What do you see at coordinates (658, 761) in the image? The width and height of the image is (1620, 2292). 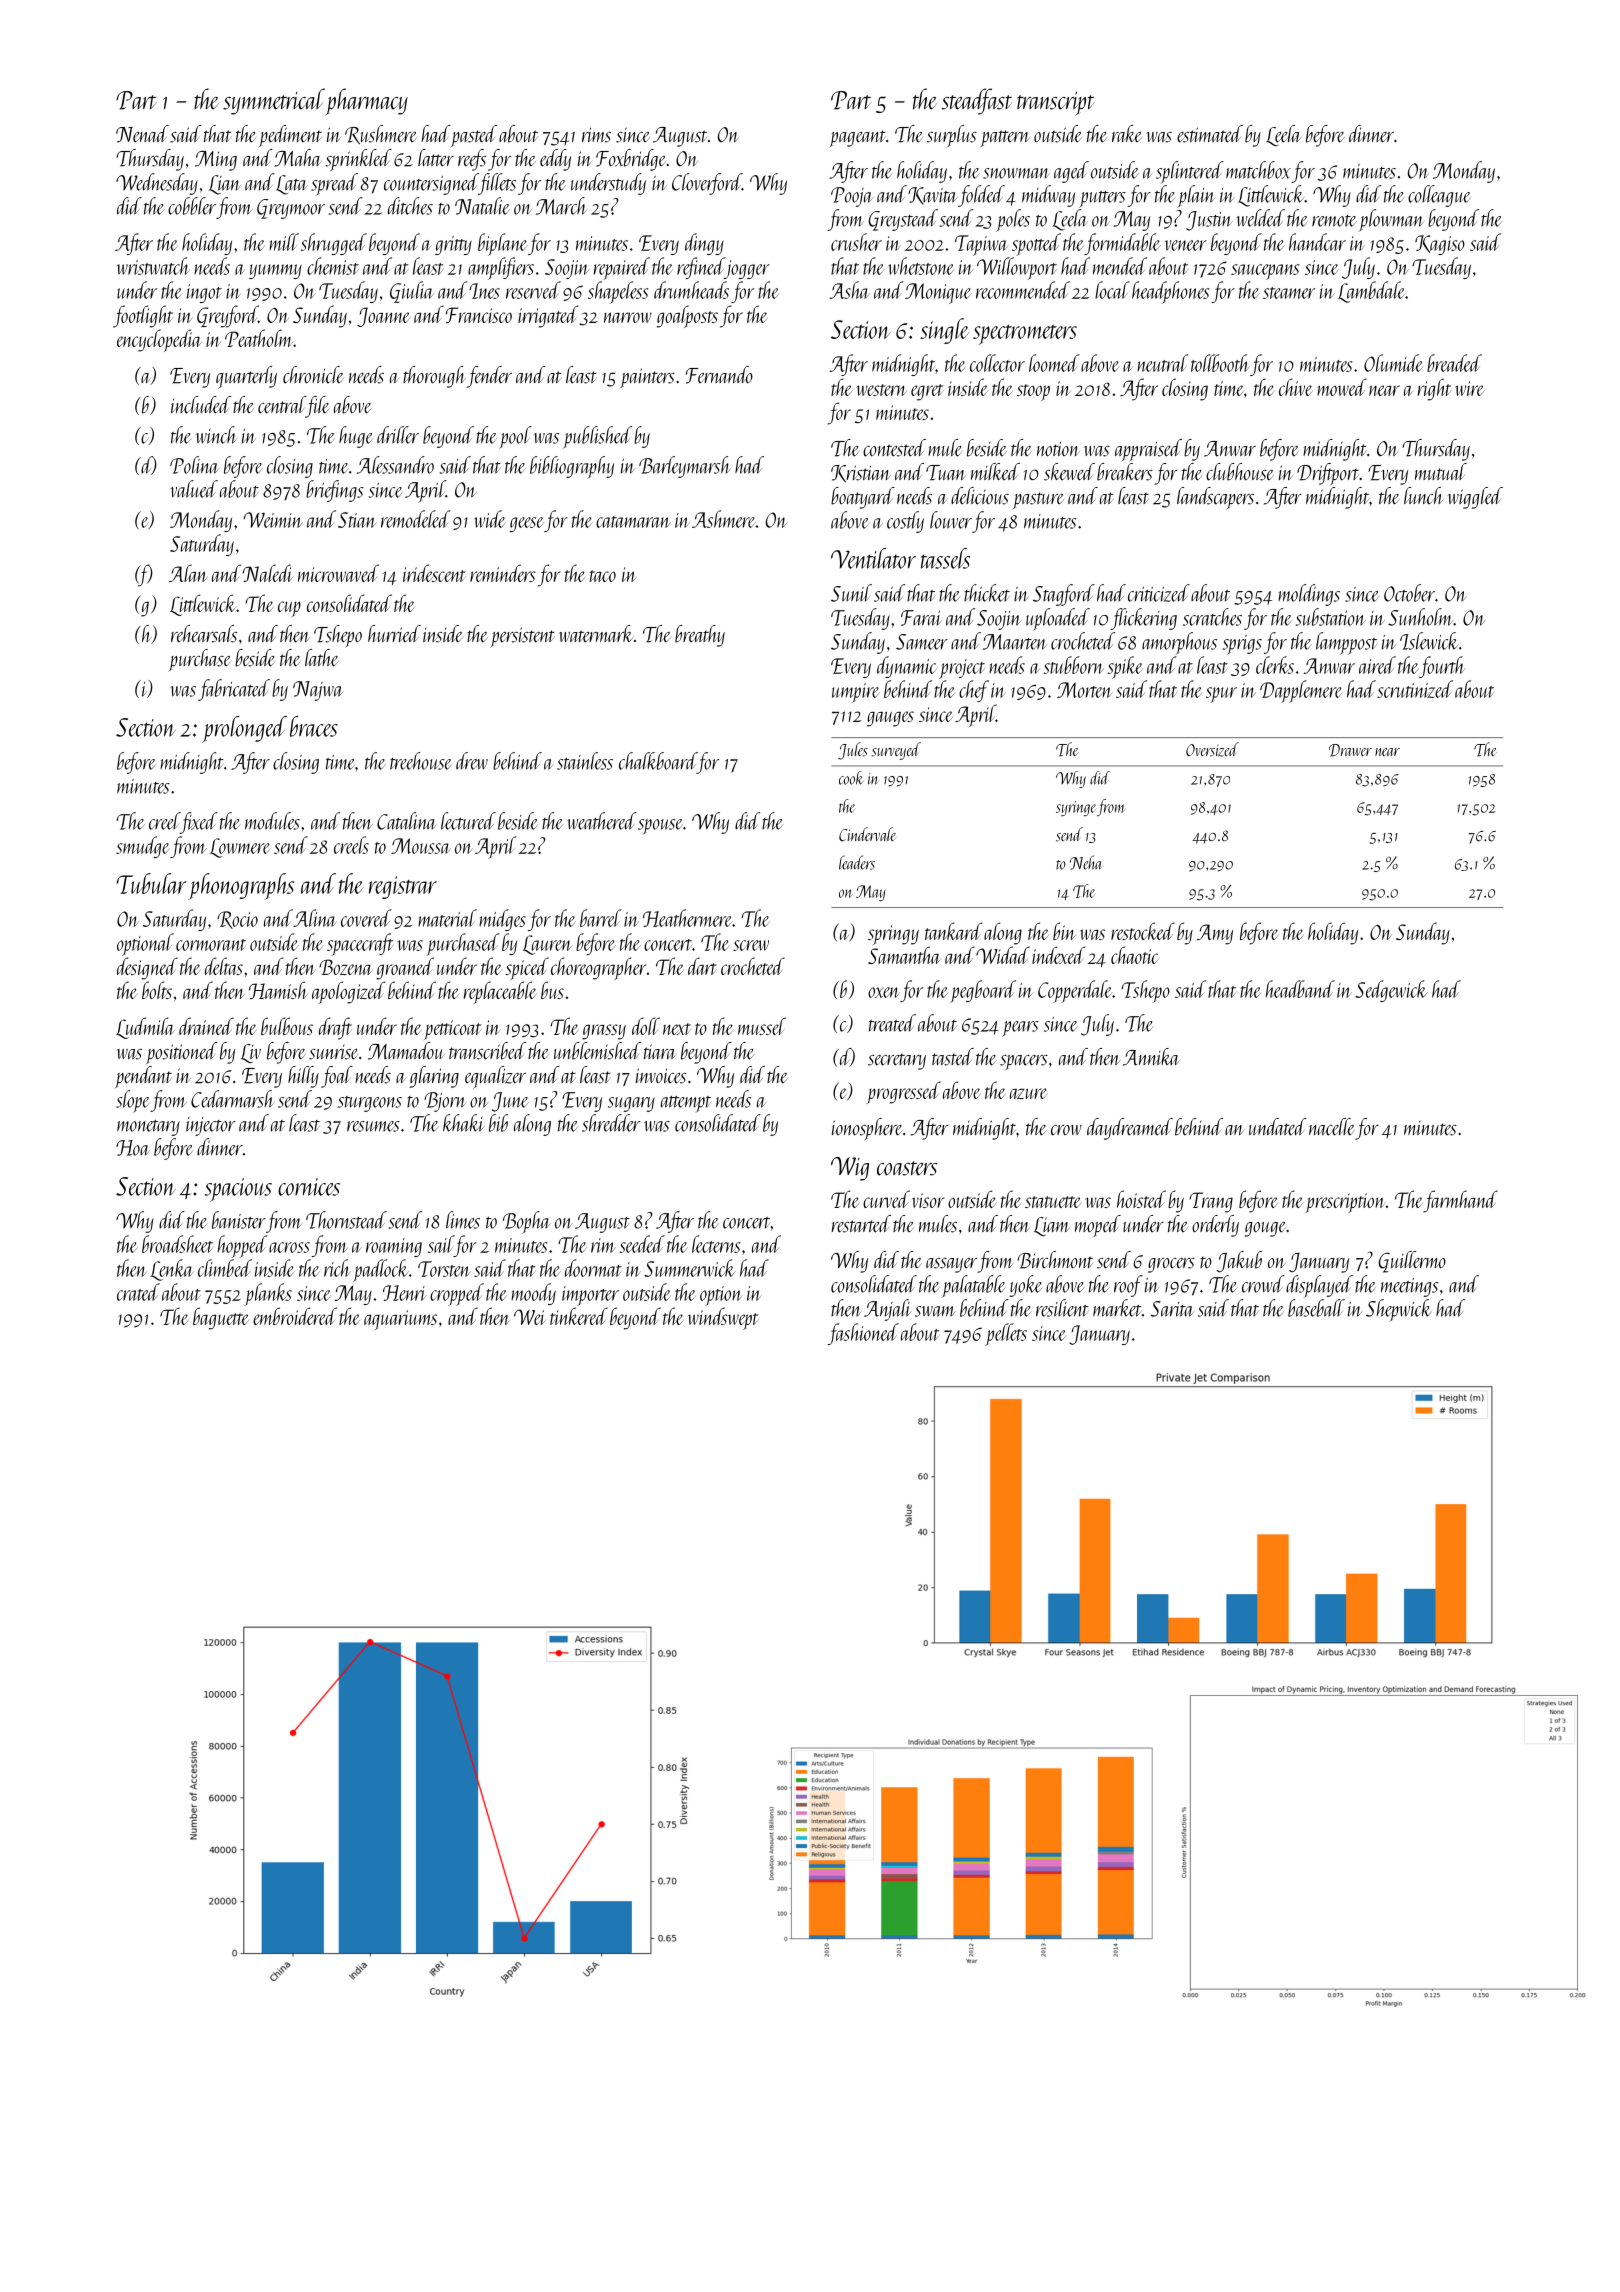 I see `chalkboard` at bounding box center [658, 761].
